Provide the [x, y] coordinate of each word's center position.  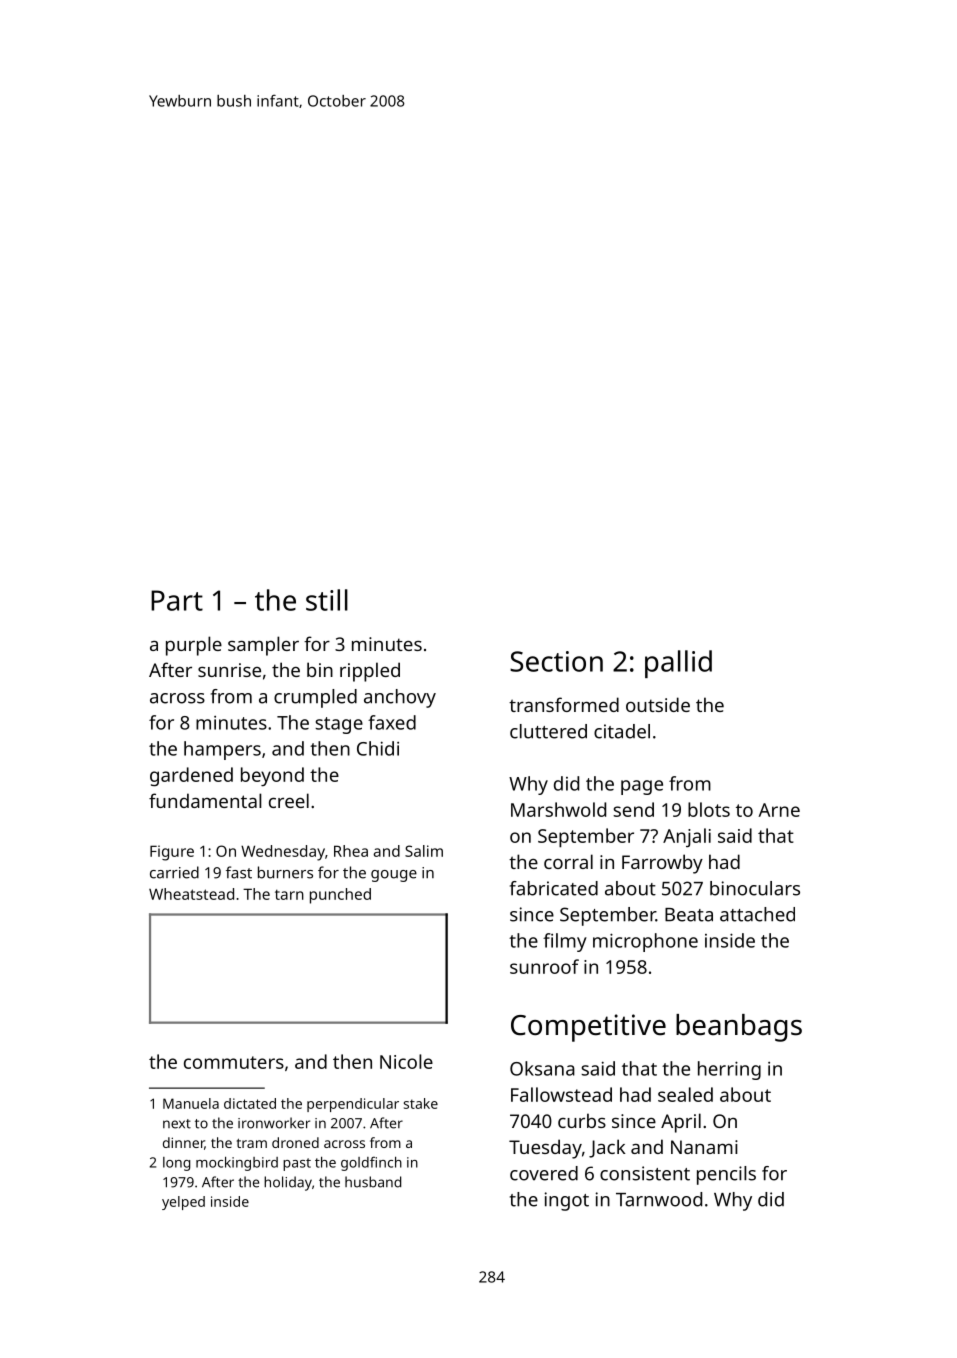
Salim [424, 851]
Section [556, 661]
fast [239, 872]
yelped [183, 1203]
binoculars [755, 888]
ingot [567, 1201]
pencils [726, 1175]
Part [177, 600]
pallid [678, 664]
